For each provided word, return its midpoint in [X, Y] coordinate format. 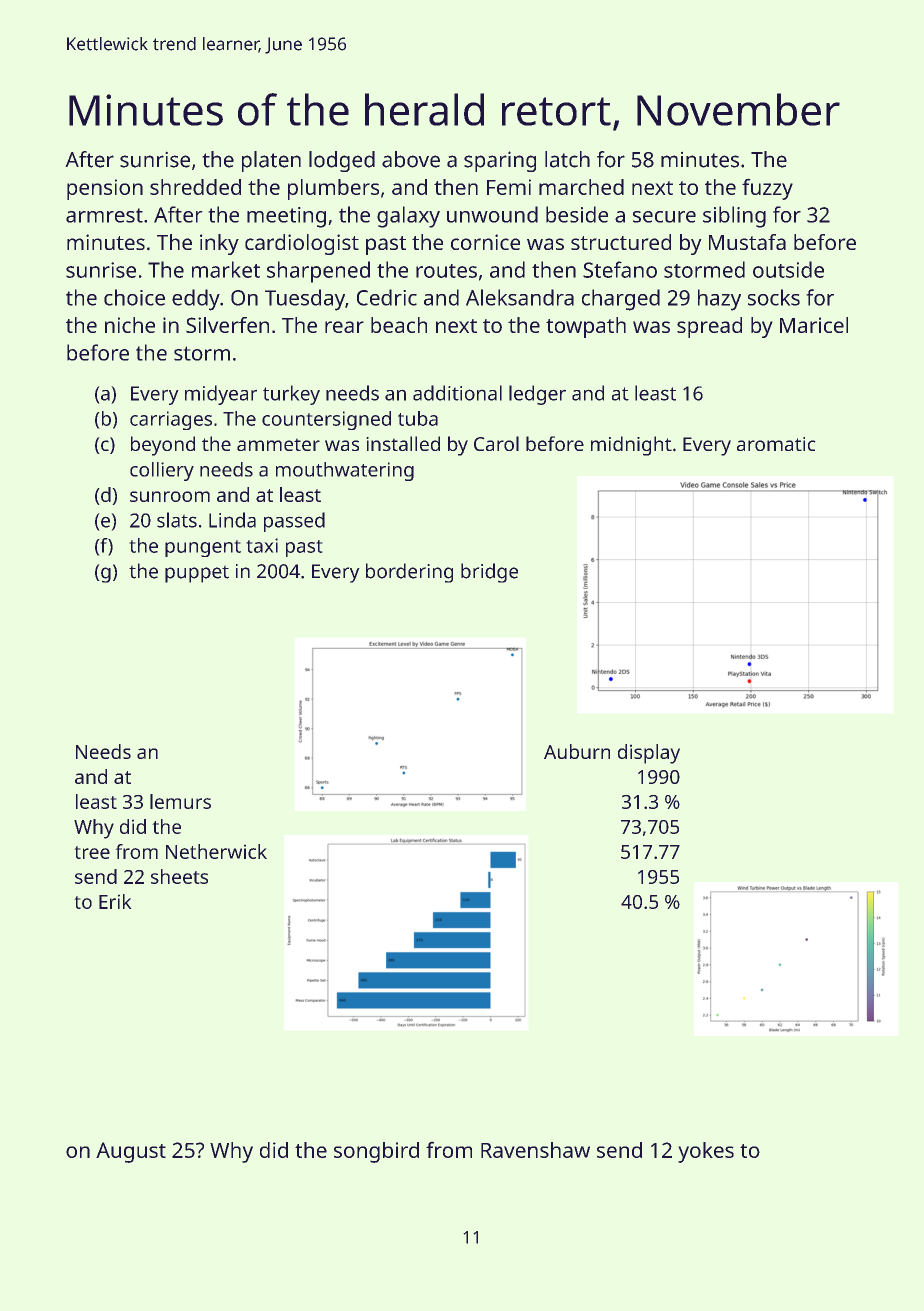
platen [271, 161]
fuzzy [767, 189]
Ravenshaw [535, 1150]
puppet [197, 574]
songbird [376, 1152]
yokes [706, 1152]
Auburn [577, 751]
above [411, 159]
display [649, 754]
